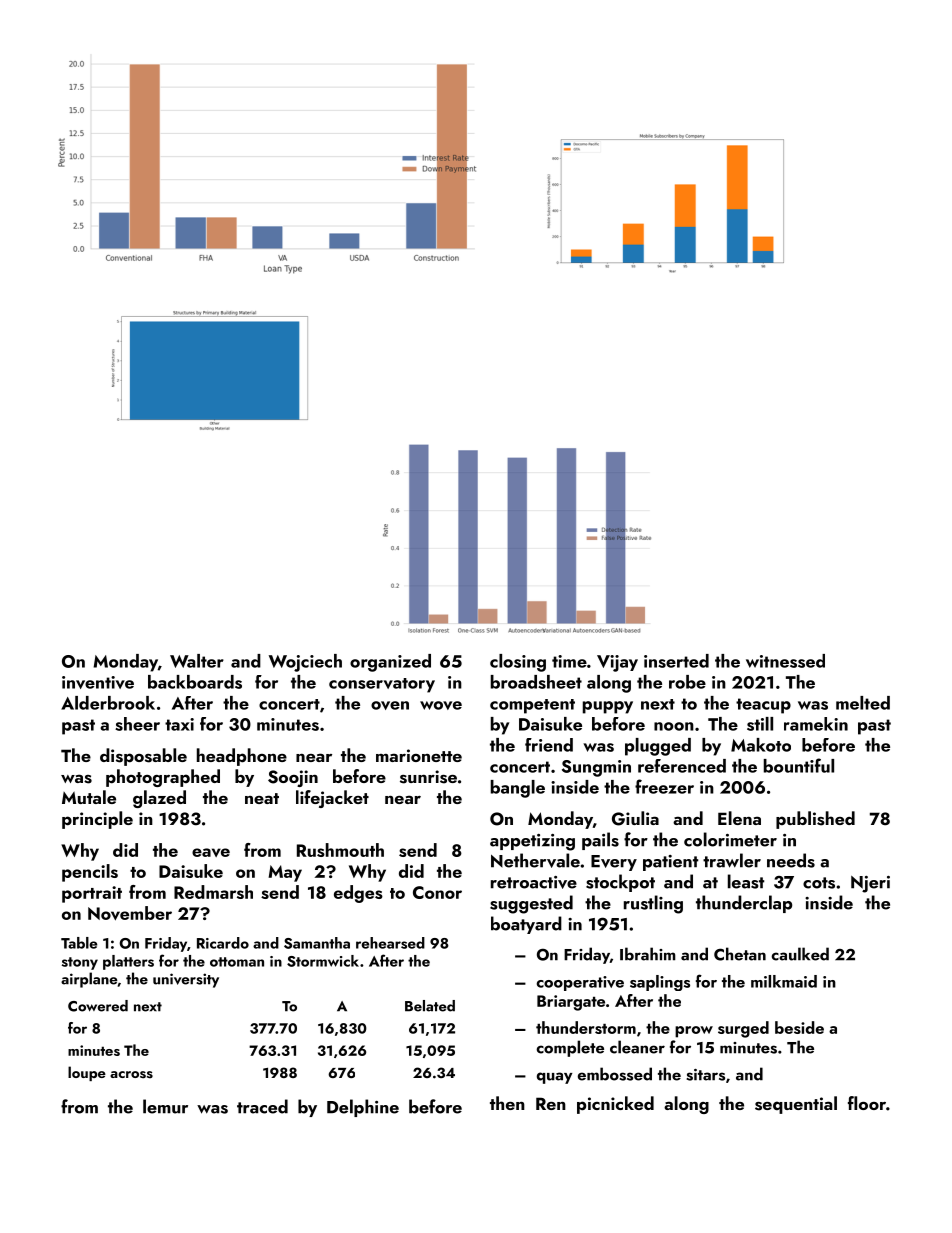  Describe the element at coordinates (674, 726) in the screenshot. I see `noon` at that location.
